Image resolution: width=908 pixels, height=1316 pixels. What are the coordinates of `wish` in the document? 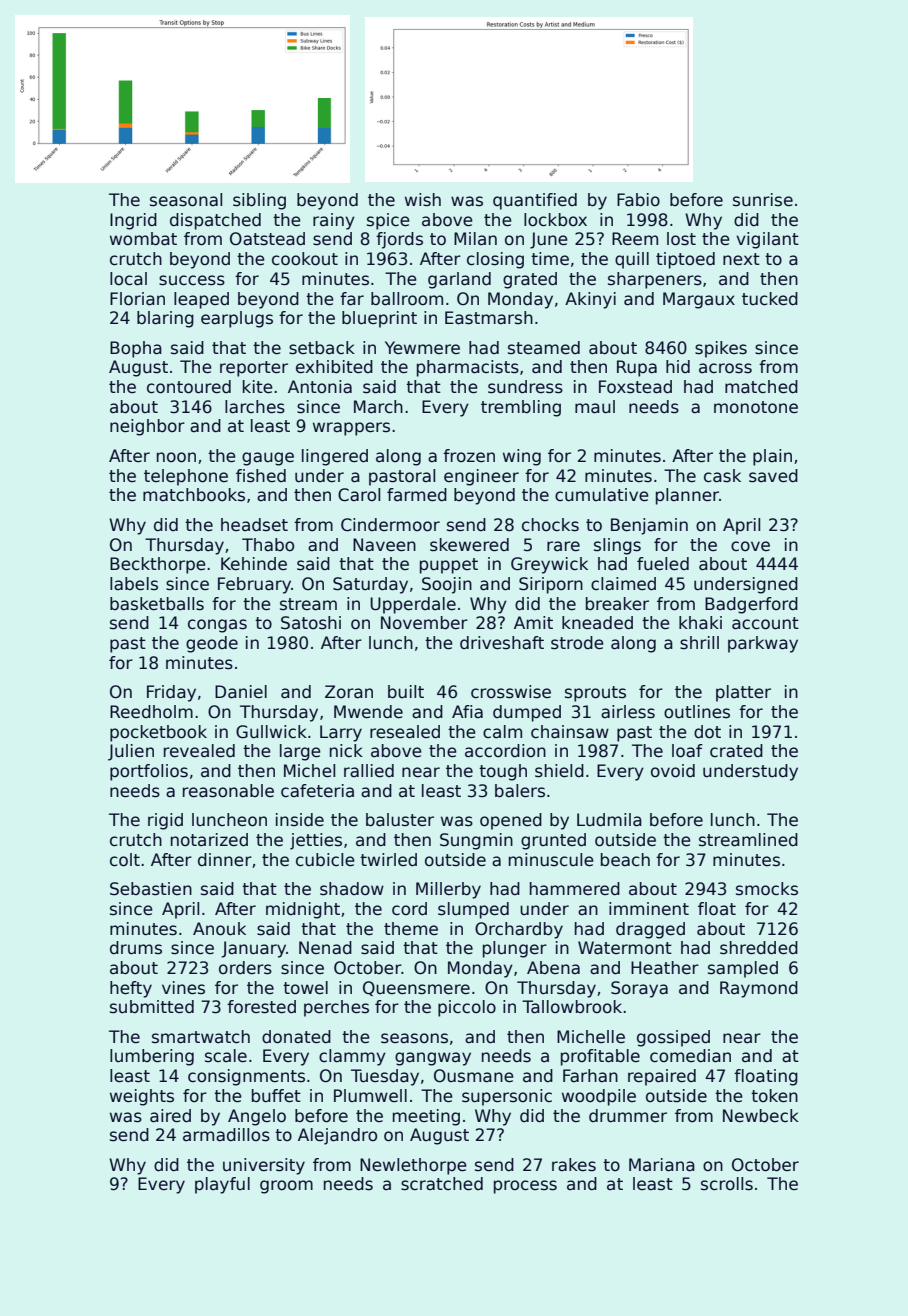 It's located at (423, 200).
